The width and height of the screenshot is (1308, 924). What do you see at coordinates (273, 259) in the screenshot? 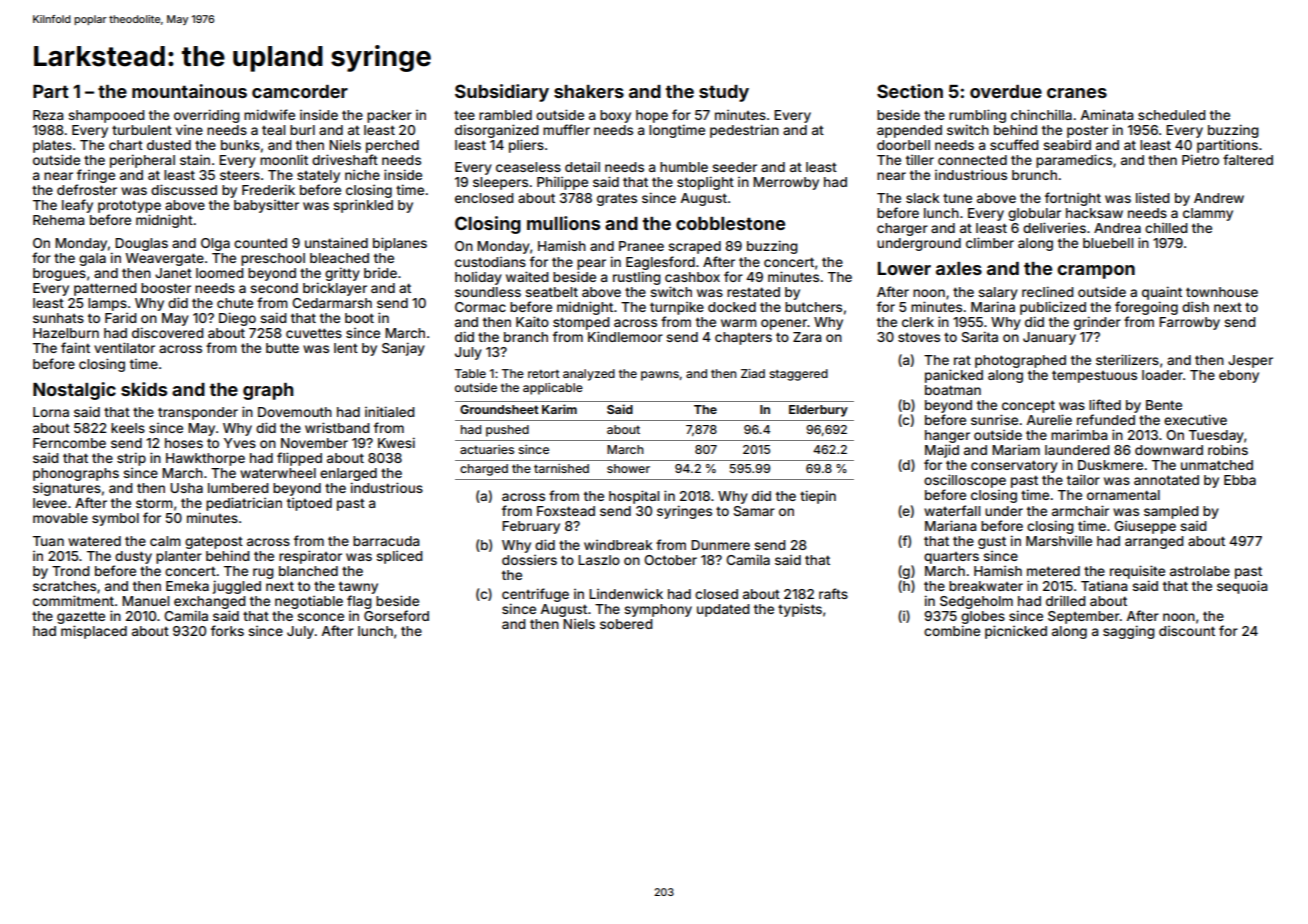
I see `preschool` at bounding box center [273, 259].
